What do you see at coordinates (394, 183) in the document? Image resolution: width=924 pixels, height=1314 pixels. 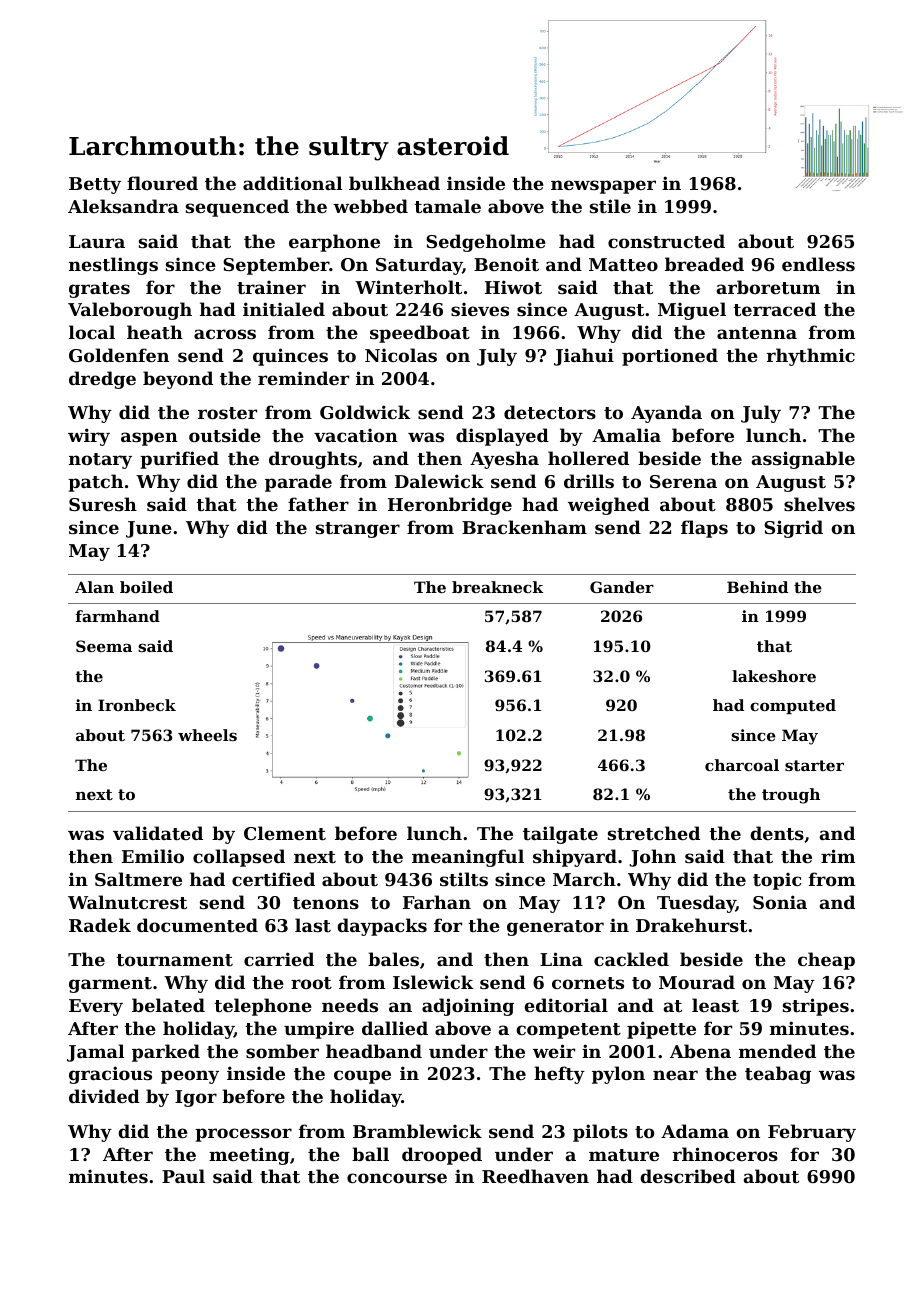 I see `bulkhead` at bounding box center [394, 183].
